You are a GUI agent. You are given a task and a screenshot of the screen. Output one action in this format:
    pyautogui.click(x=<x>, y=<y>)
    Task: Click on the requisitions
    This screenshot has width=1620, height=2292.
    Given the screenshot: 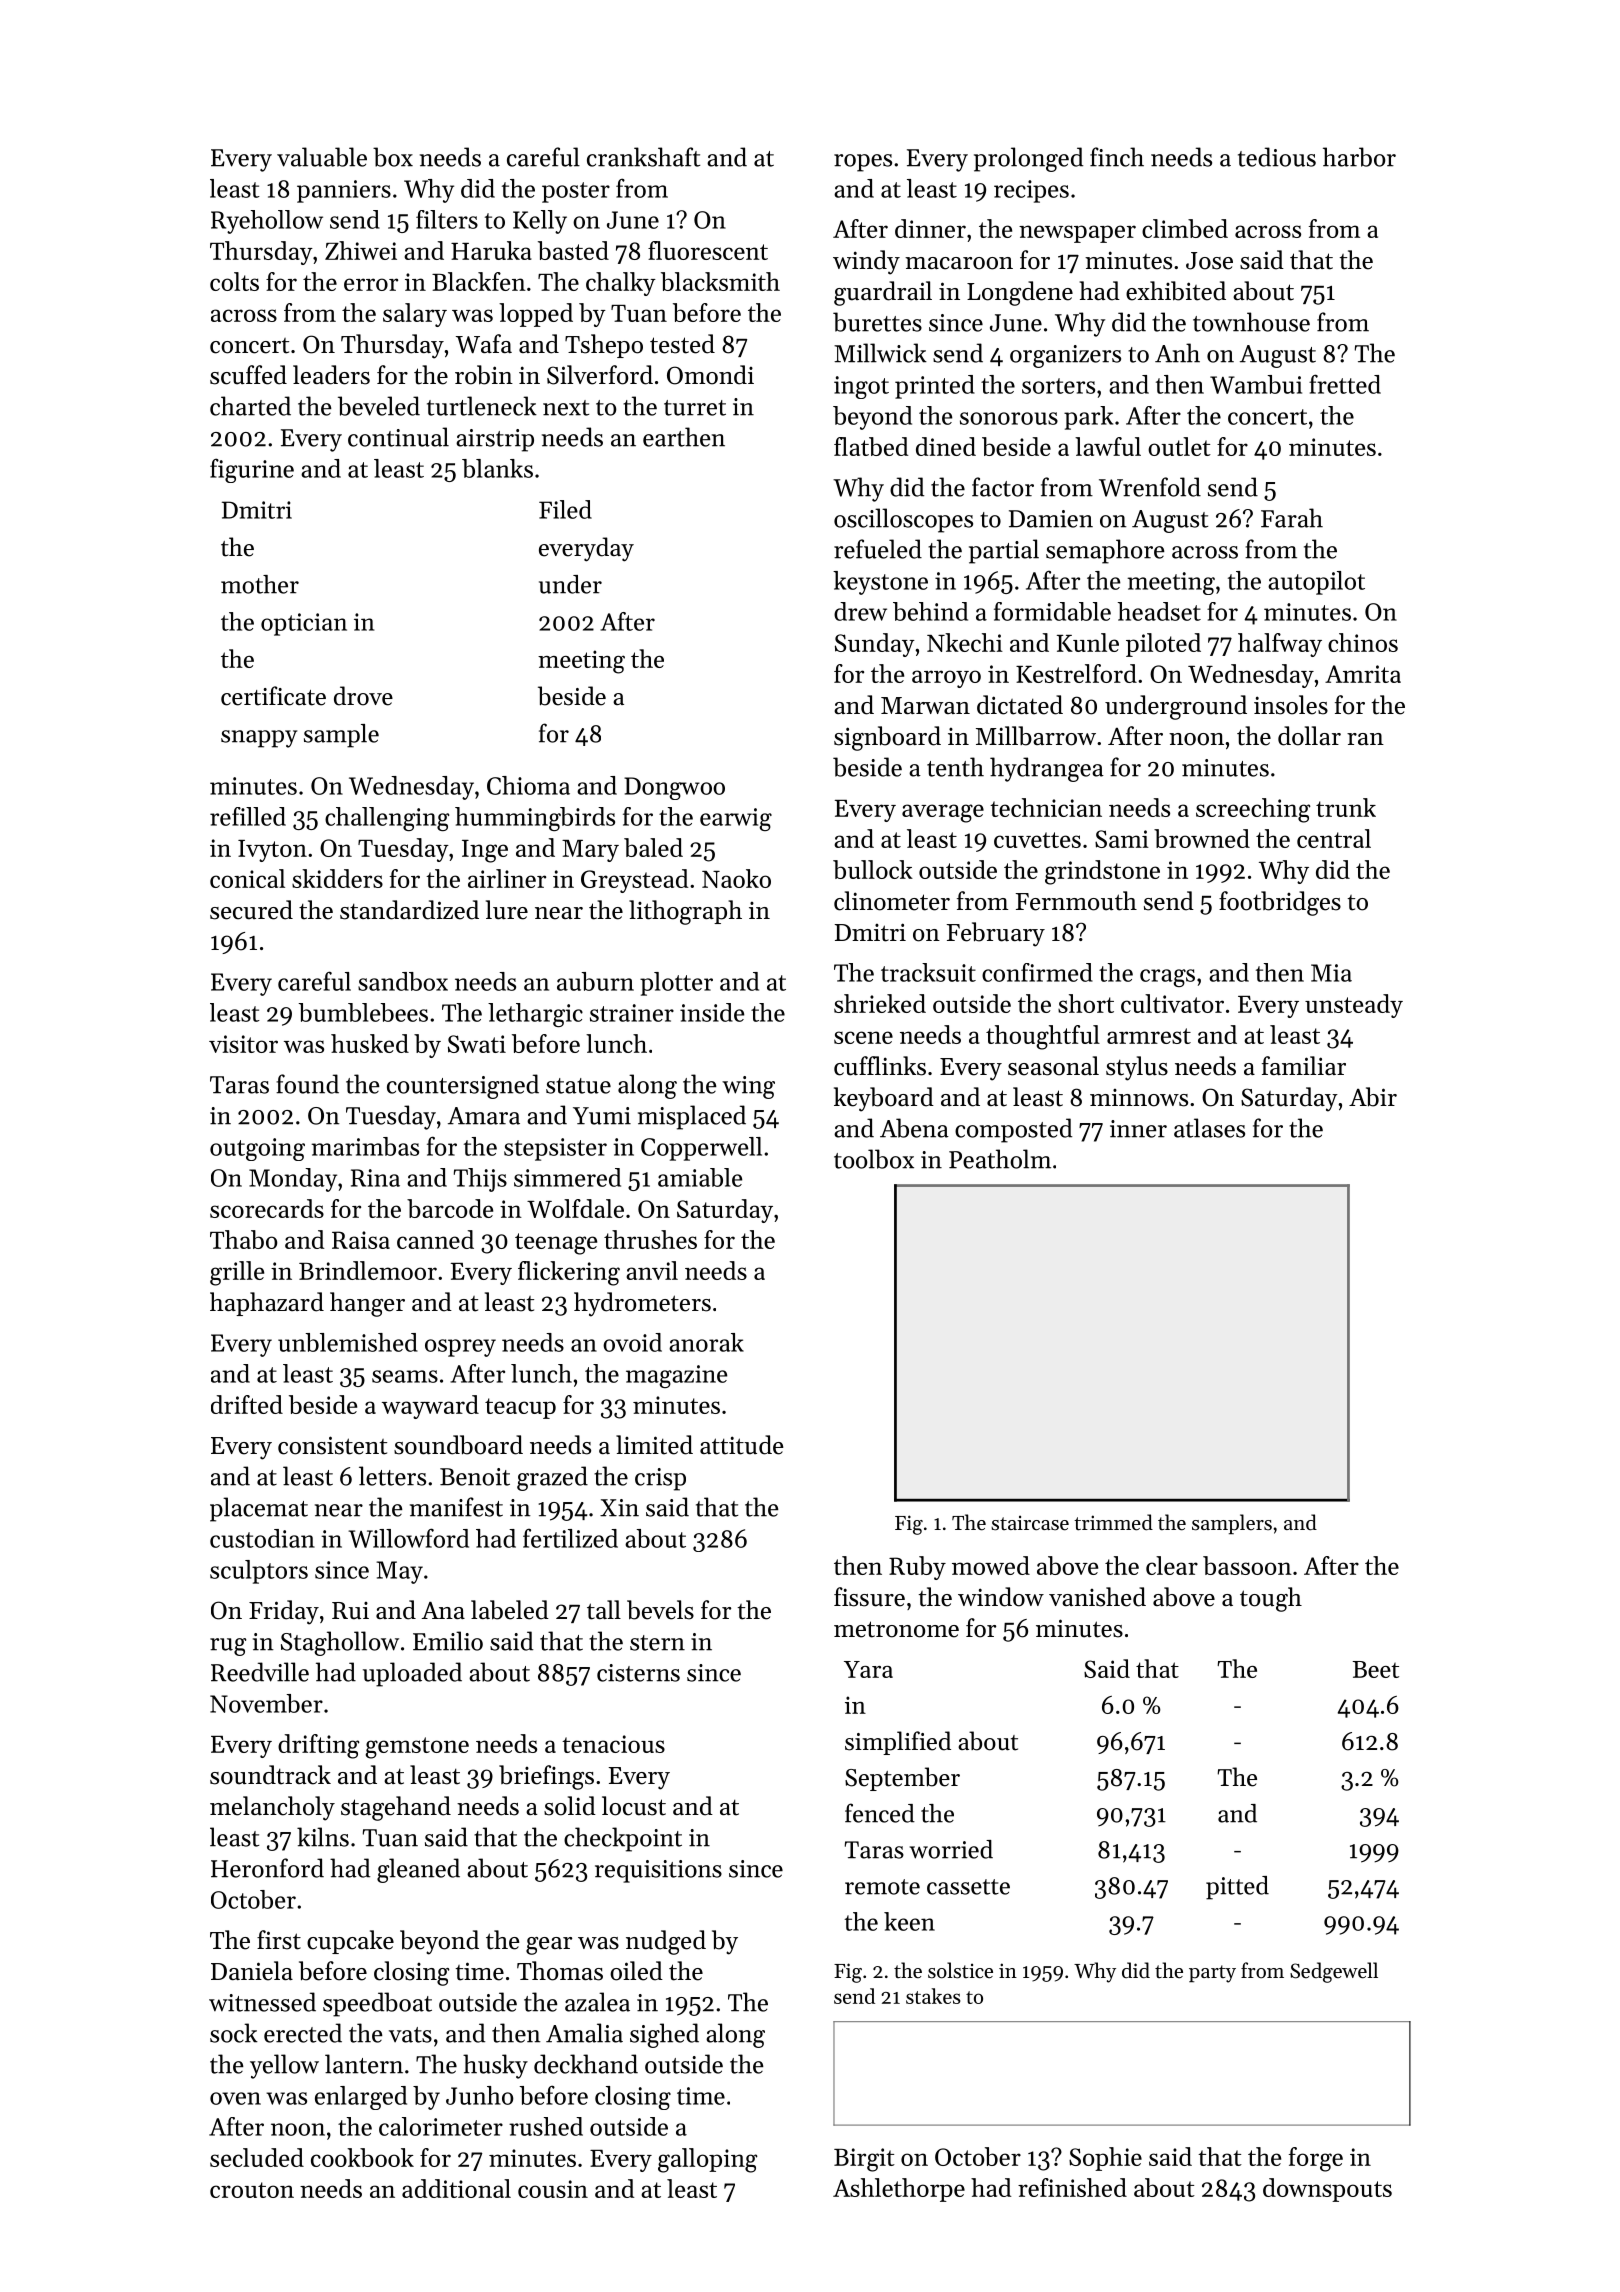 What is the action you would take?
    pyautogui.click(x=658, y=1871)
